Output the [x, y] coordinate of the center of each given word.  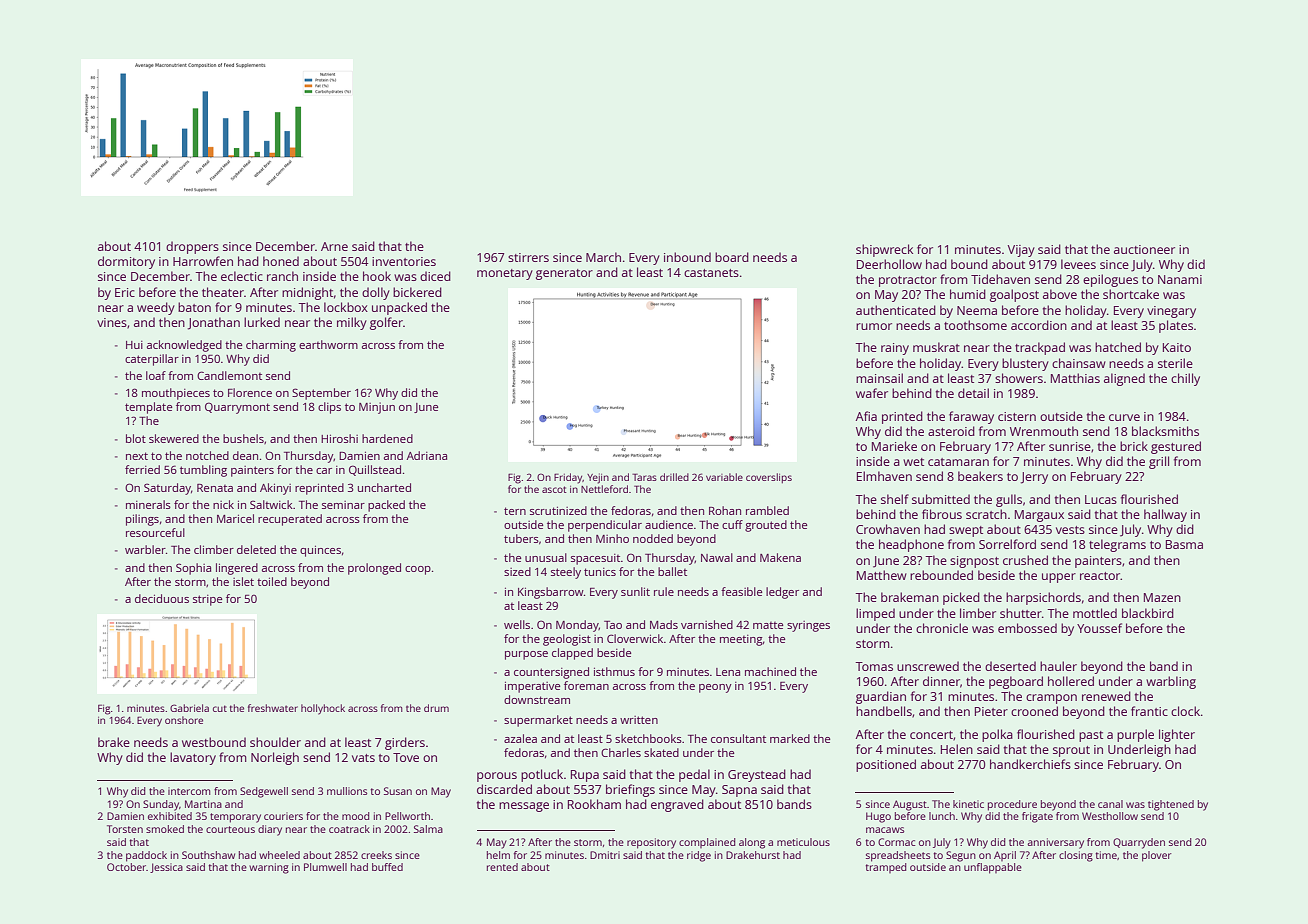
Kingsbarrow [551, 593]
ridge [699, 856]
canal [1110, 804]
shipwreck [884, 250]
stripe [208, 600]
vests [1070, 530]
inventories [404, 261]
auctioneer [1144, 249]
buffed [387, 867]
